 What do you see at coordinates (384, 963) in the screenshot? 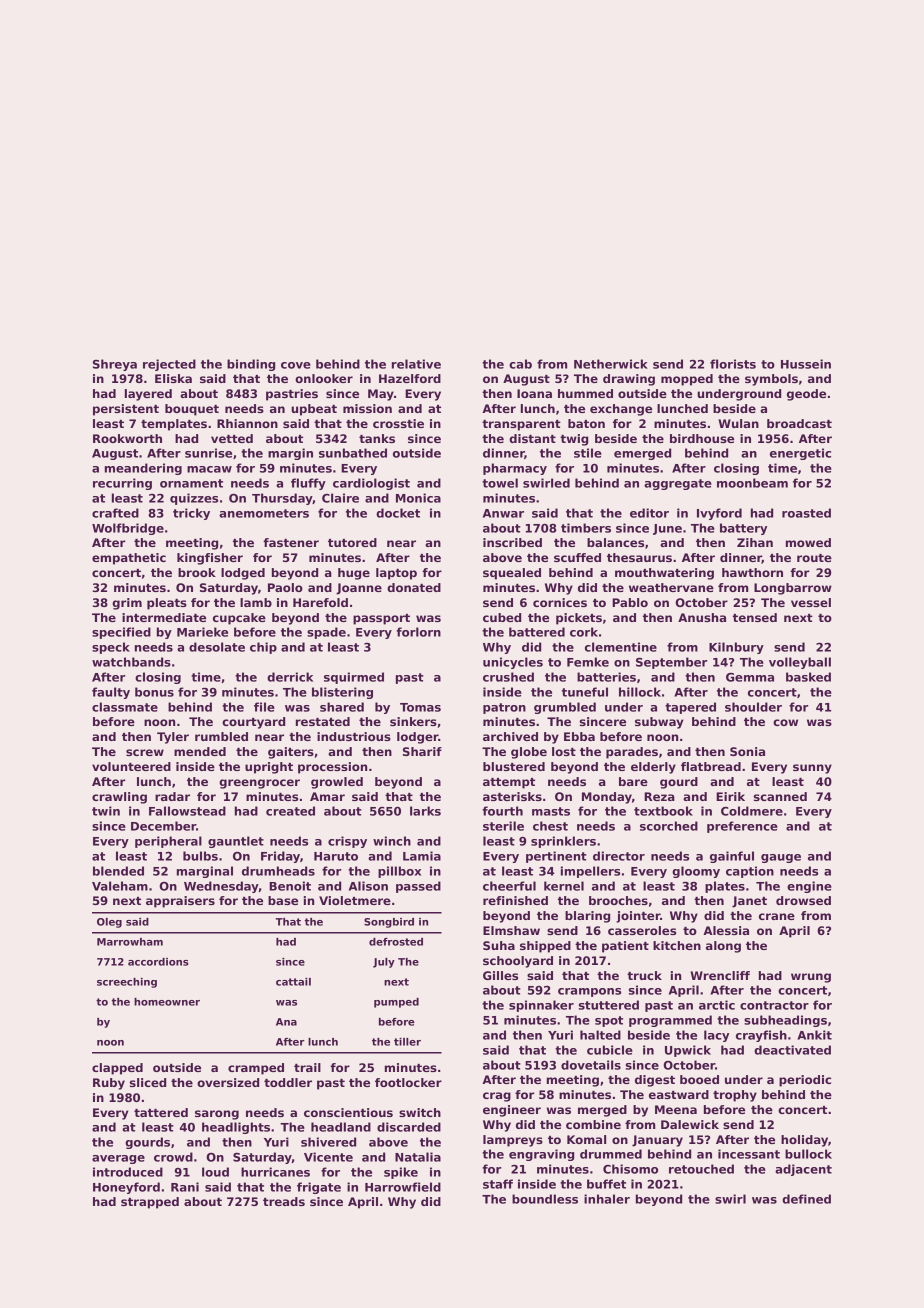
I see `July` at bounding box center [384, 963].
